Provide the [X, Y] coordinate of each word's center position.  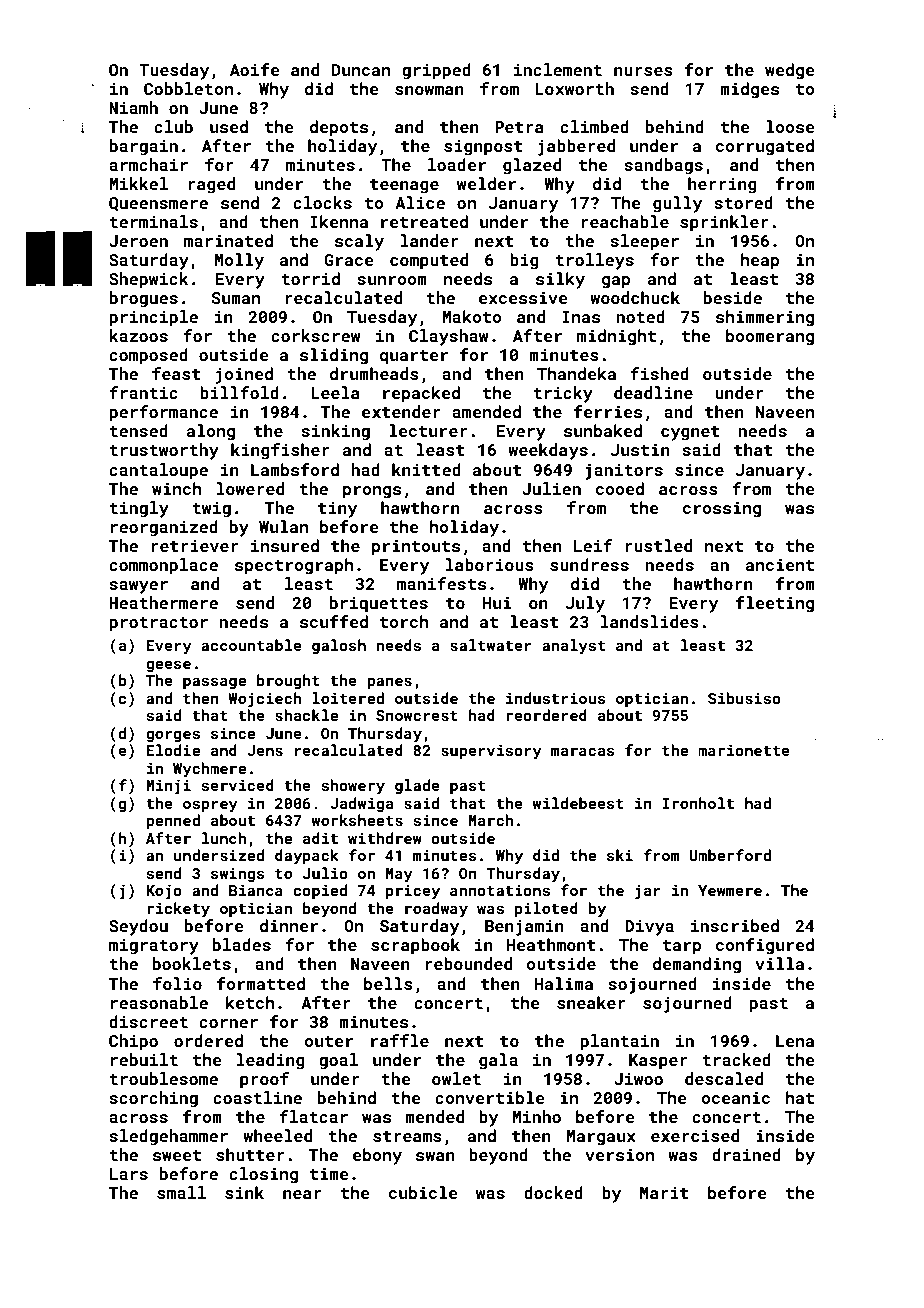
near [302, 1194]
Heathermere [163, 602]
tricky [563, 394]
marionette [744, 750]
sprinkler [724, 223]
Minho [536, 1116]
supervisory [491, 752]
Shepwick [148, 280]
